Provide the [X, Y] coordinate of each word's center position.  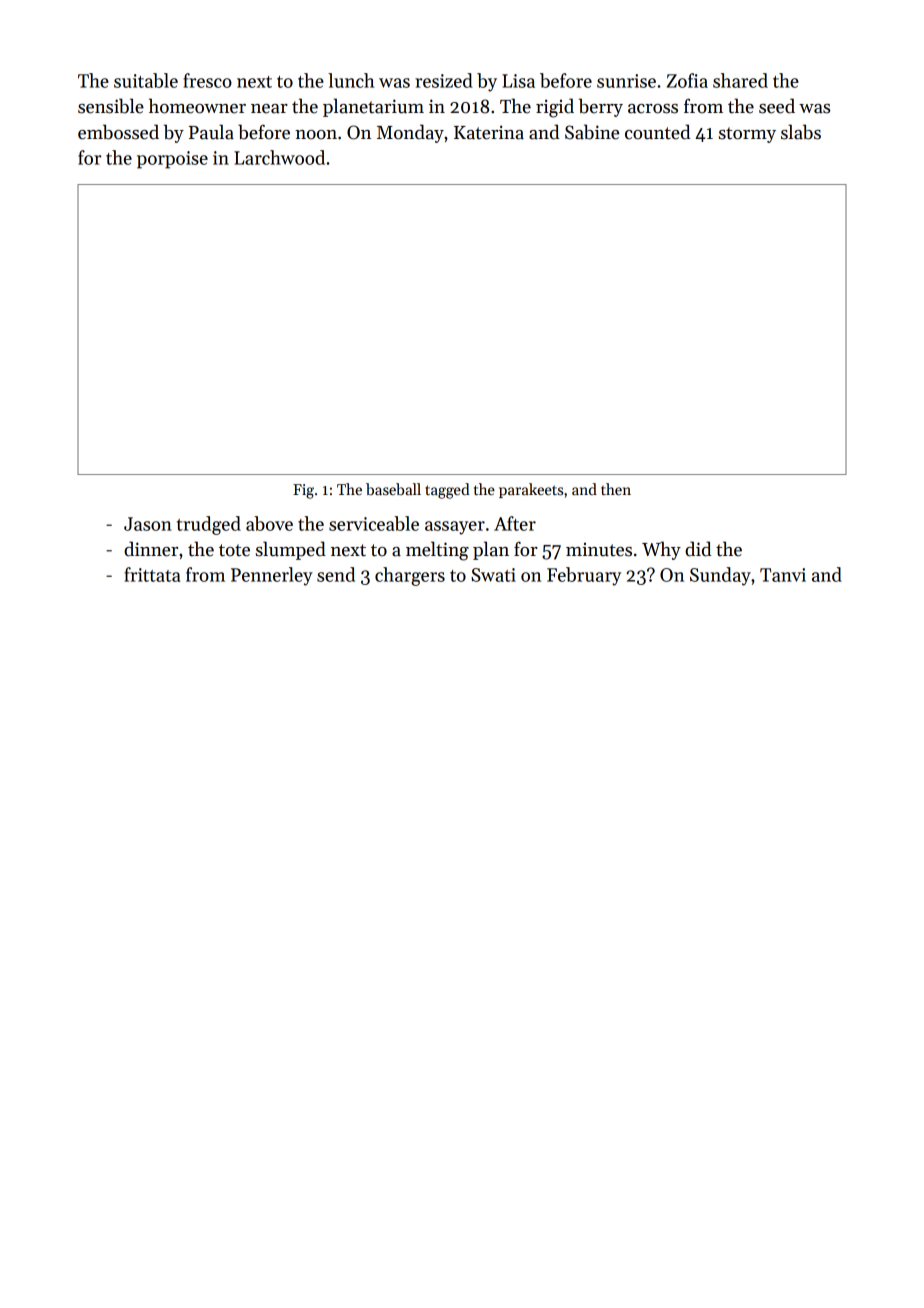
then [616, 489]
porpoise [172, 160]
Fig [303, 491]
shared [740, 80]
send [336, 574]
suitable [146, 80]
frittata [152, 574]
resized [444, 80]
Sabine [592, 132]
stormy [747, 135]
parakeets [531, 490]
